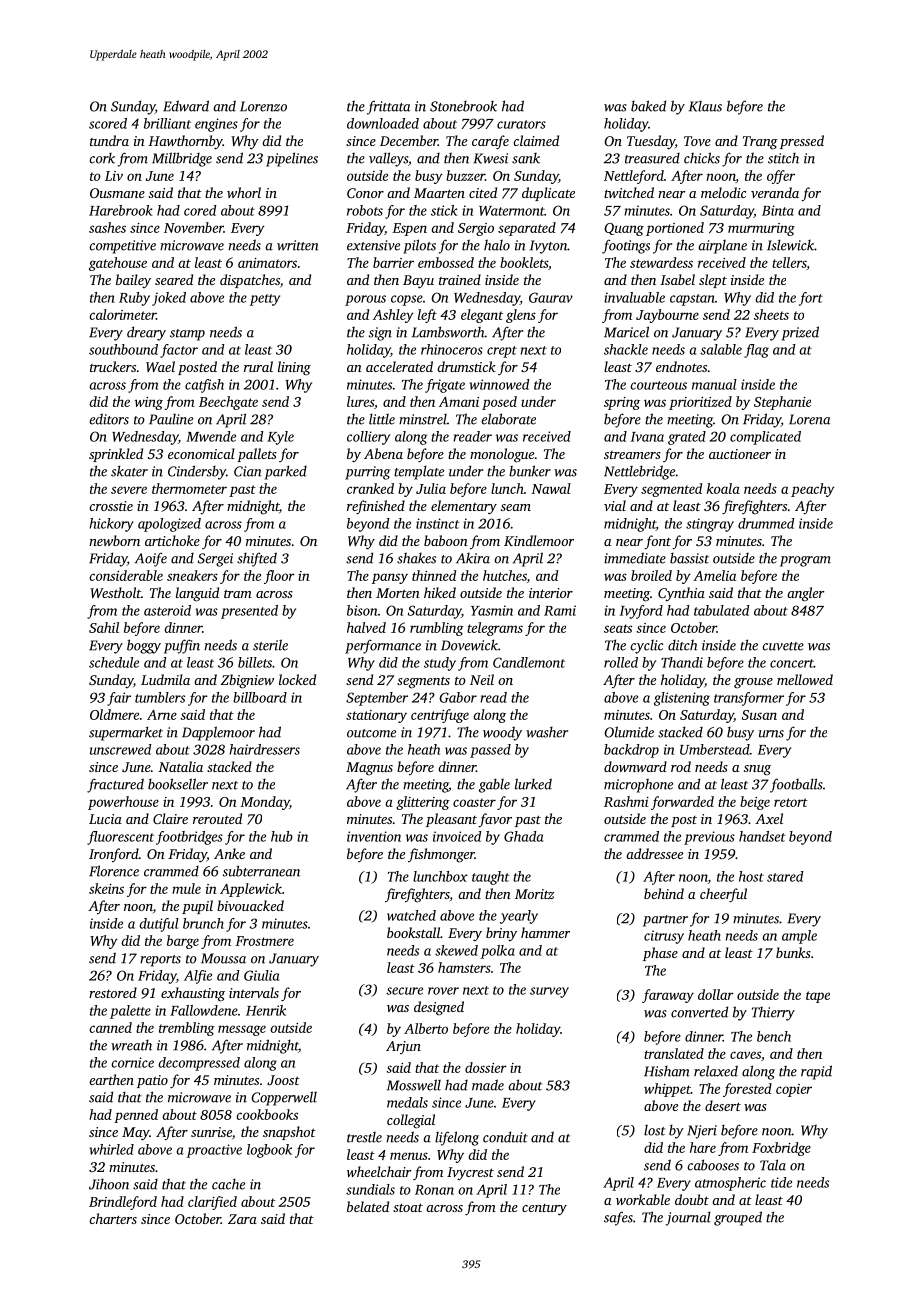 Image resolution: width=924 pixels, height=1308 pixels. Describe the element at coordinates (423, 682) in the image. I see `segments` at that location.
